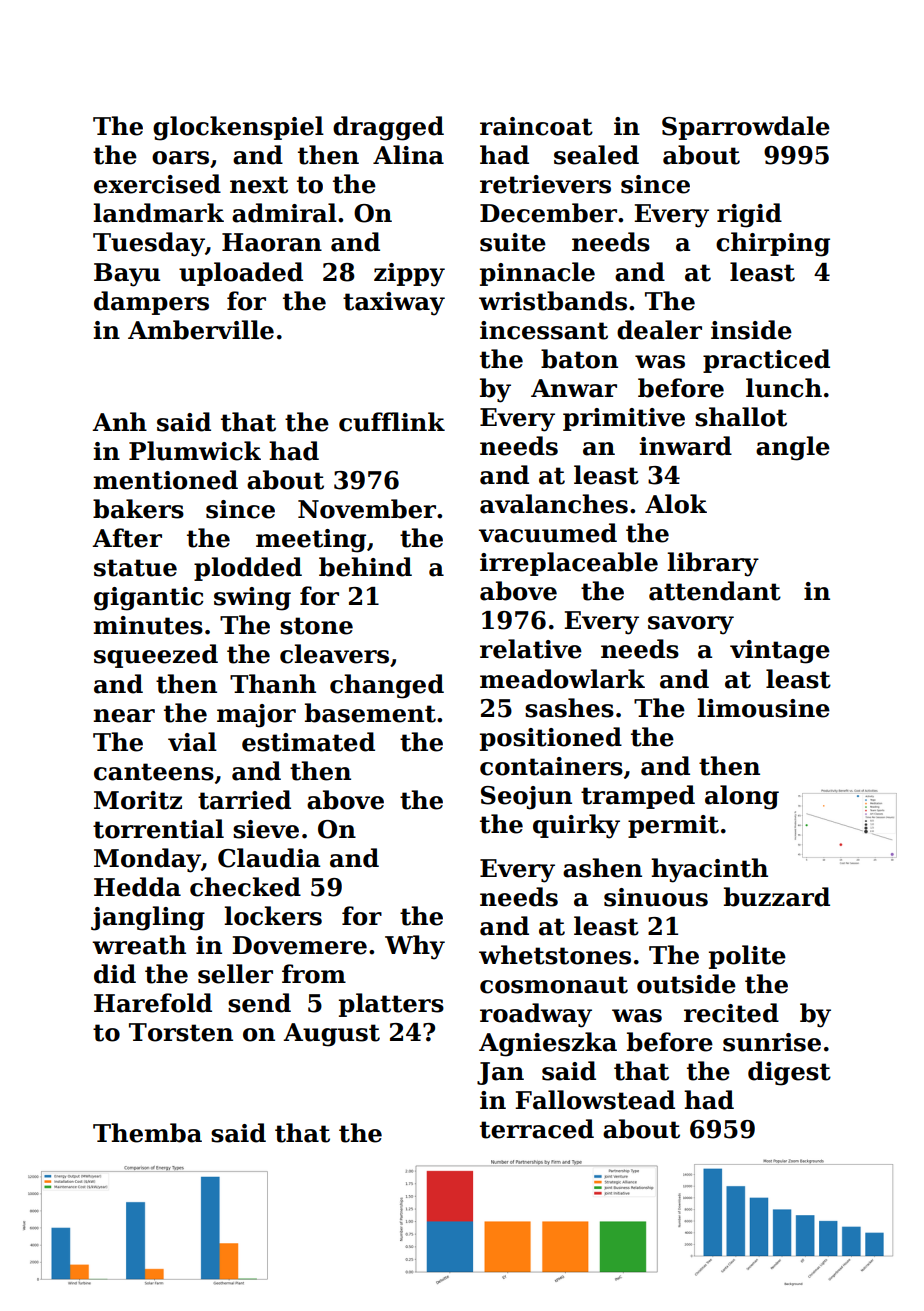 Image resolution: width=924 pixels, height=1311 pixels. Describe the element at coordinates (165, 480) in the image. I see `mentioned` at that location.
